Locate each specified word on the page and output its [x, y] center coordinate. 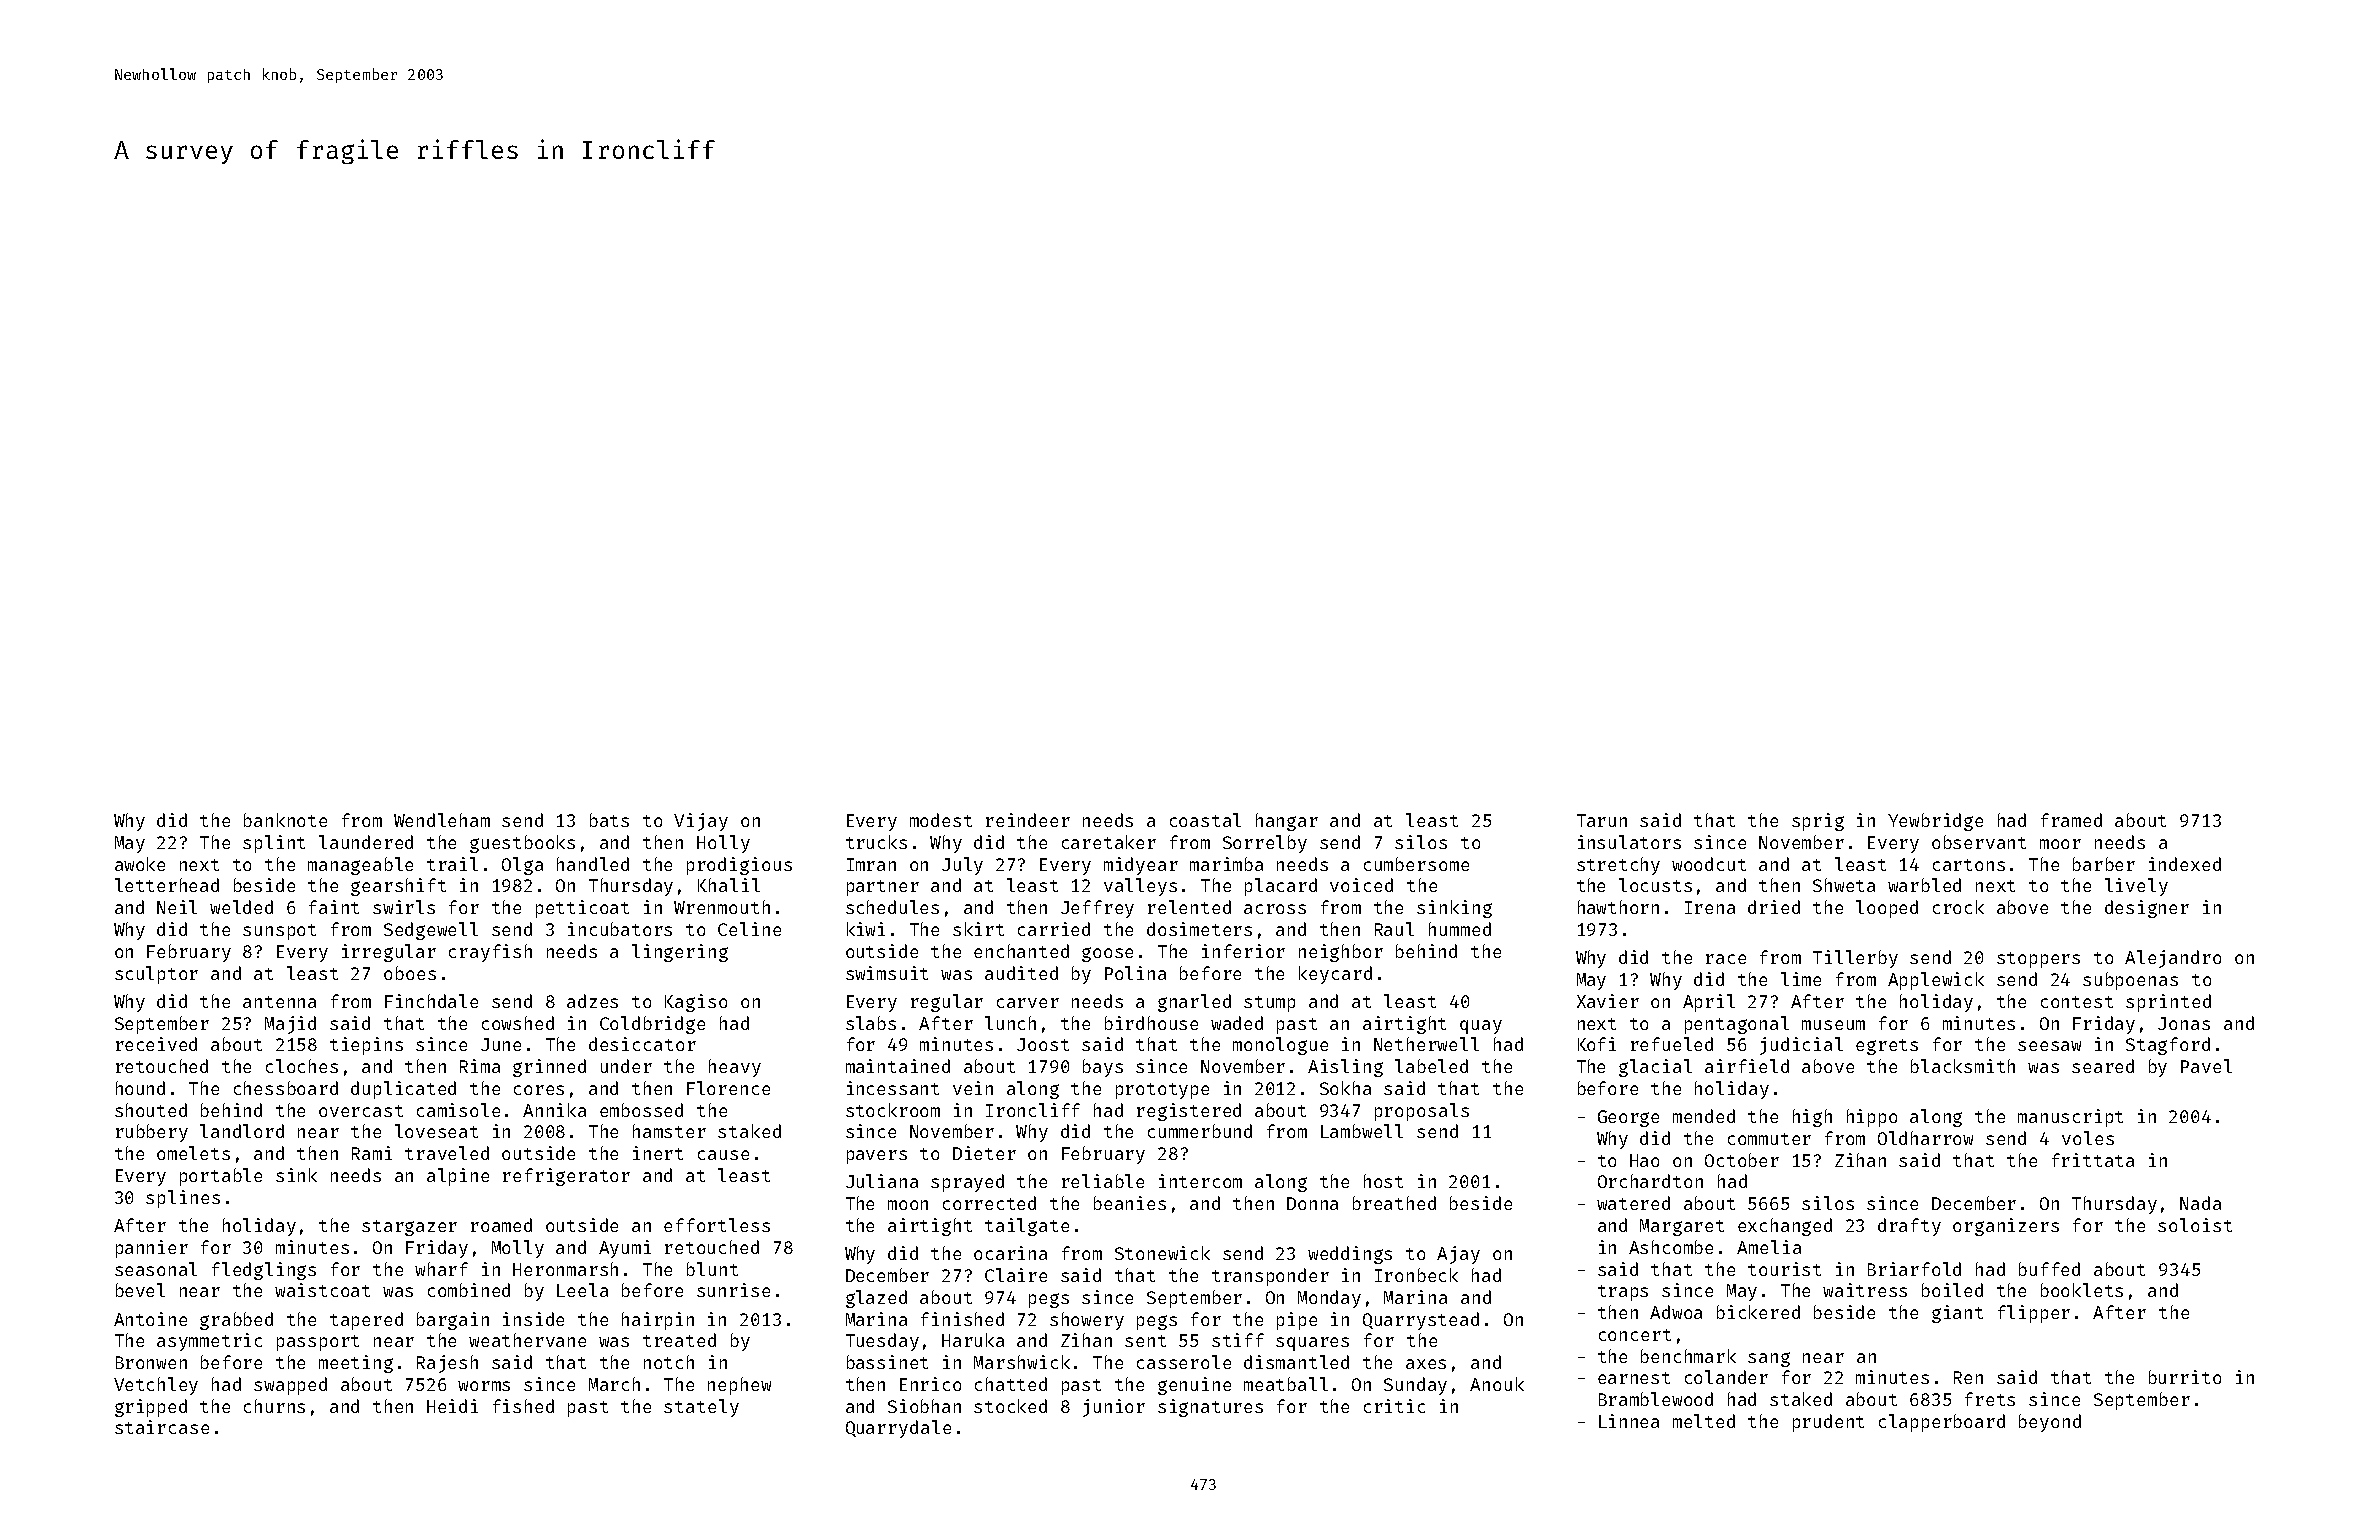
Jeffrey [1097, 909]
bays [1103, 1068]
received [156, 1044]
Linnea [1629, 1421]
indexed [2185, 864]
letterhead [167, 885]
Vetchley [156, 1386]
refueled [1672, 1044]
